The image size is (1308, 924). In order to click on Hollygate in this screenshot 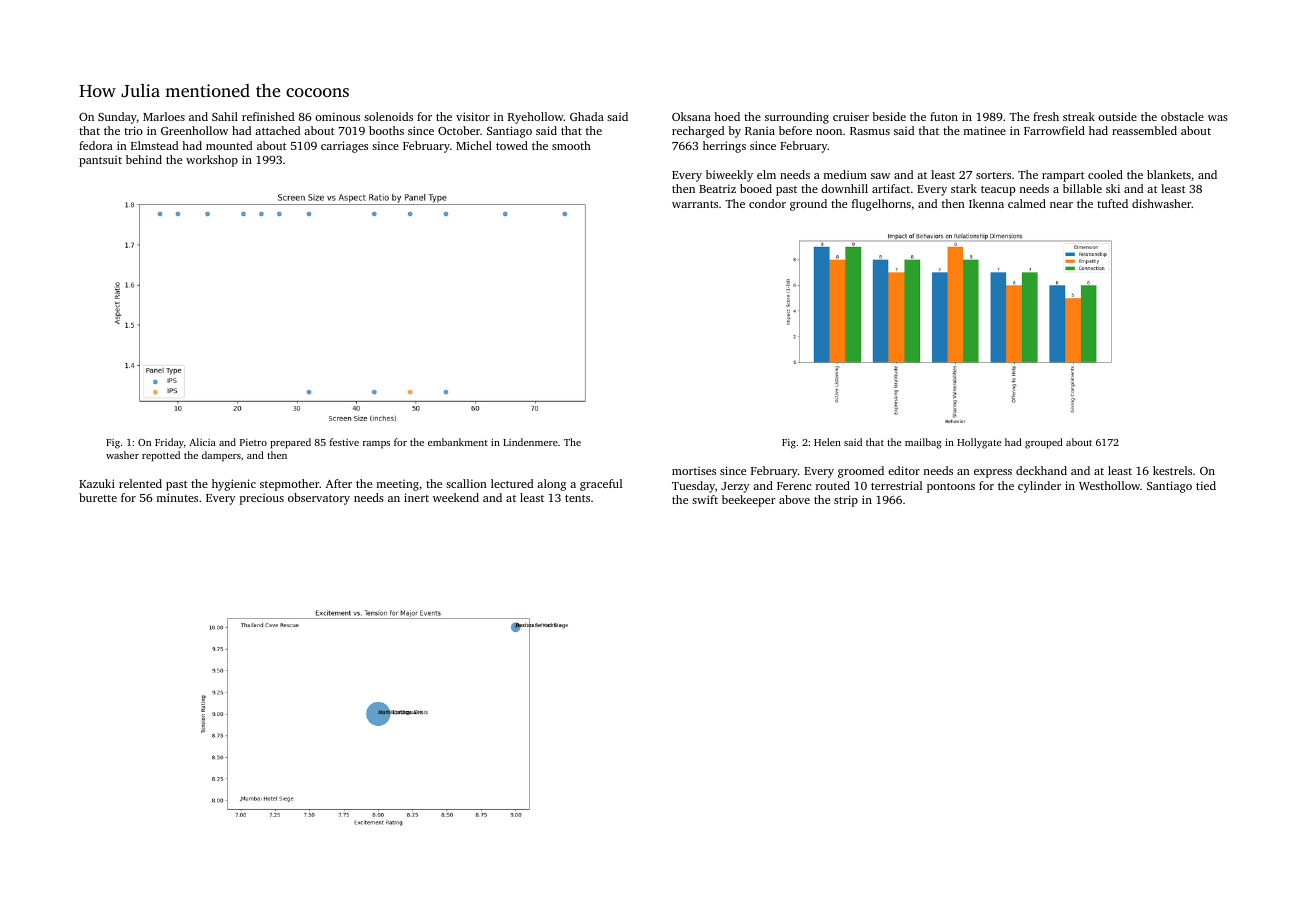, I will do `click(979, 443)`.
